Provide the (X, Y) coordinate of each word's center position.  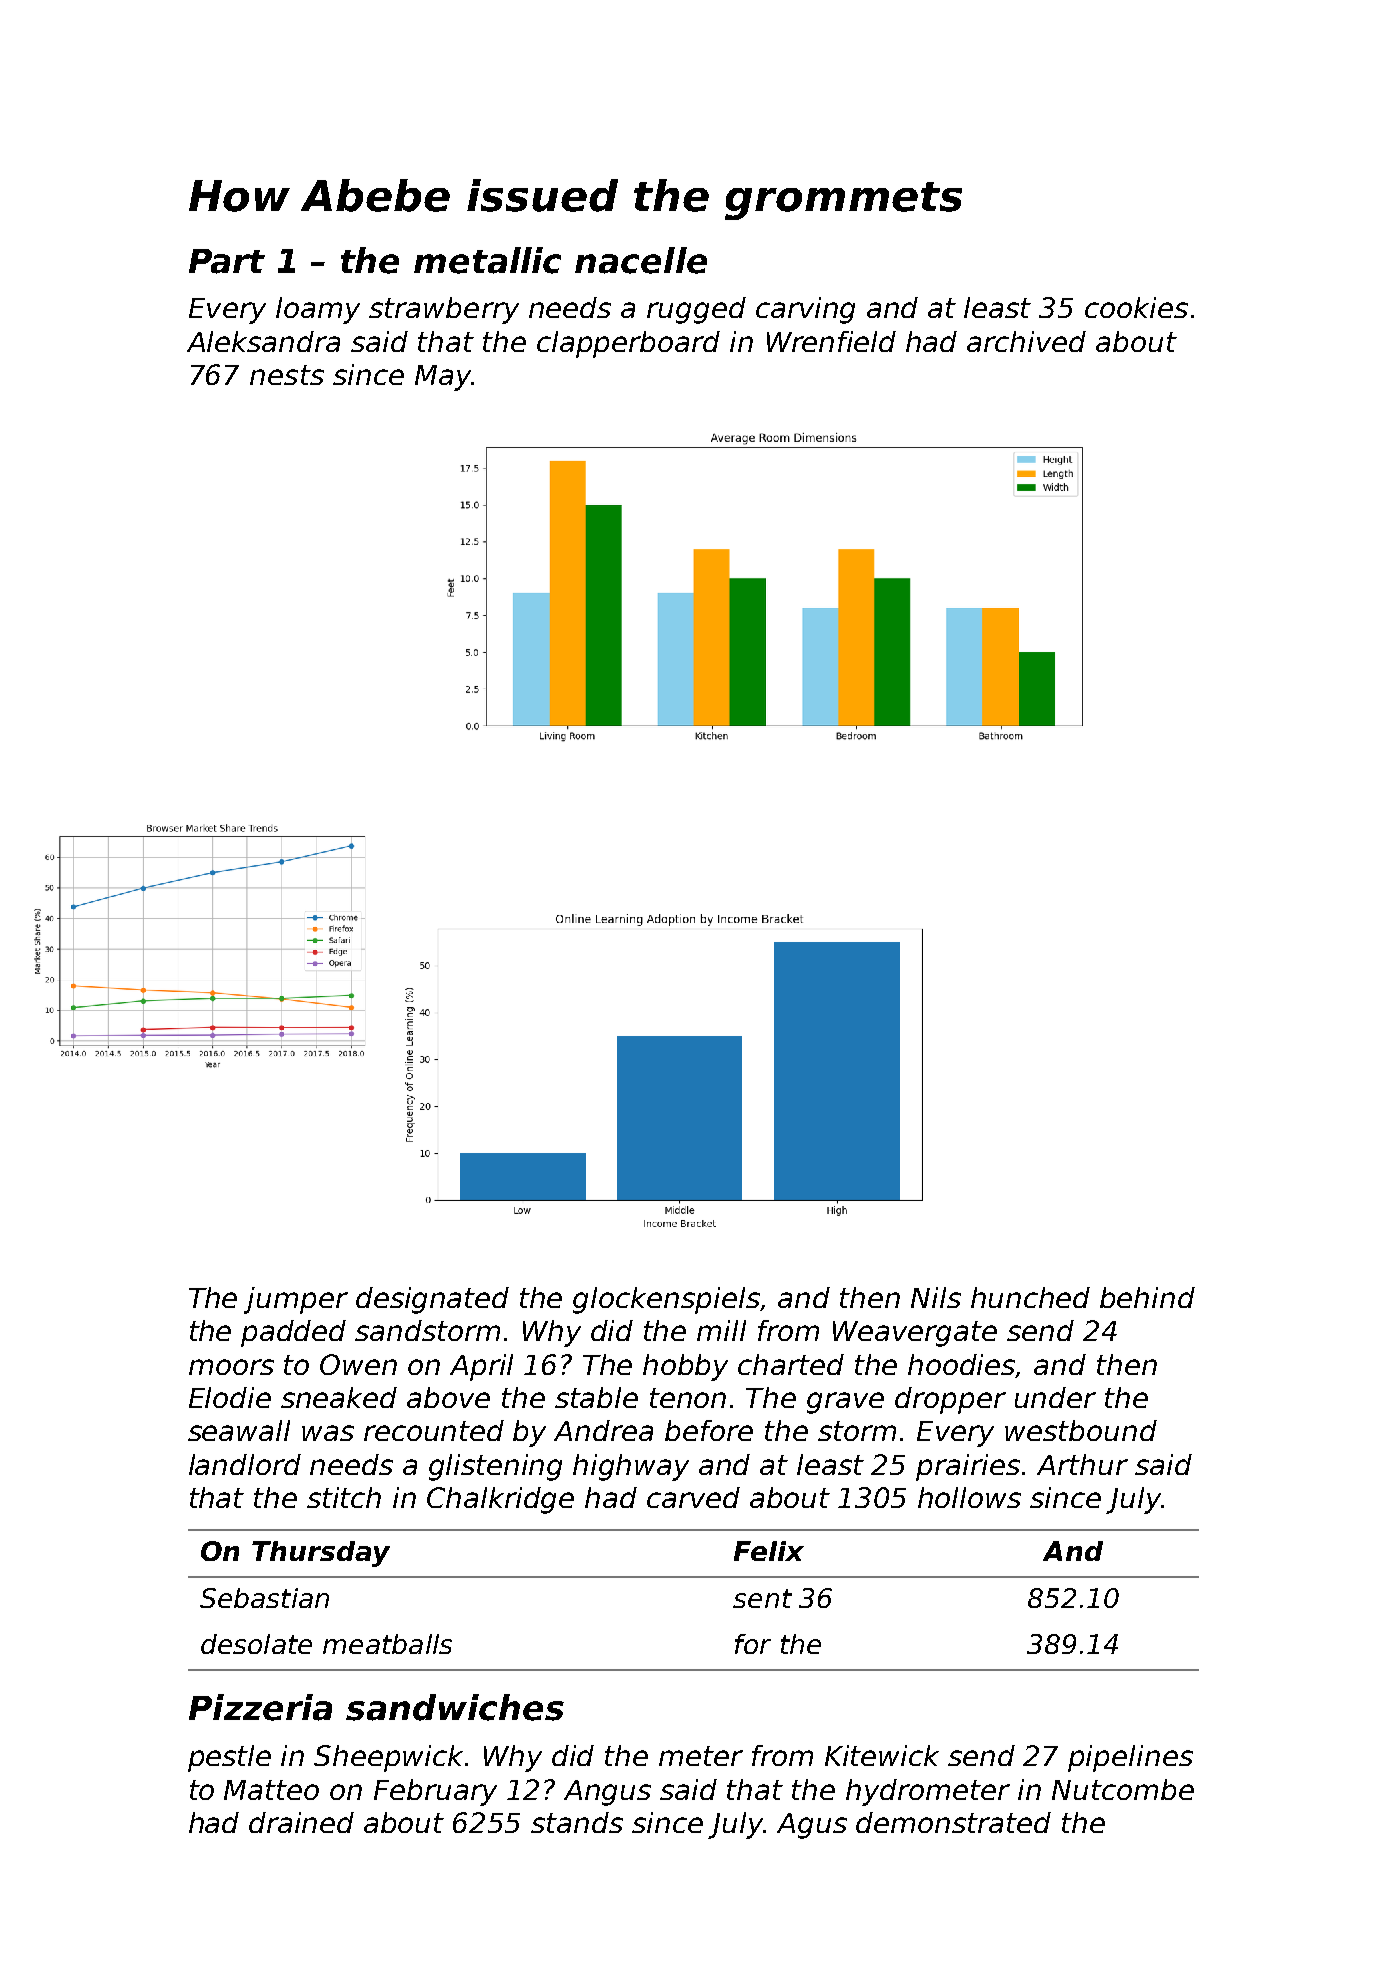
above (448, 1397)
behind (1147, 1297)
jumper (296, 1300)
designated (432, 1300)
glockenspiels (666, 1300)
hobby (685, 1367)
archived (1026, 341)
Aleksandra (263, 341)
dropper (950, 1400)
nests (287, 375)
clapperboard (628, 344)
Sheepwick (388, 1758)
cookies (1136, 307)
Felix (769, 1551)
